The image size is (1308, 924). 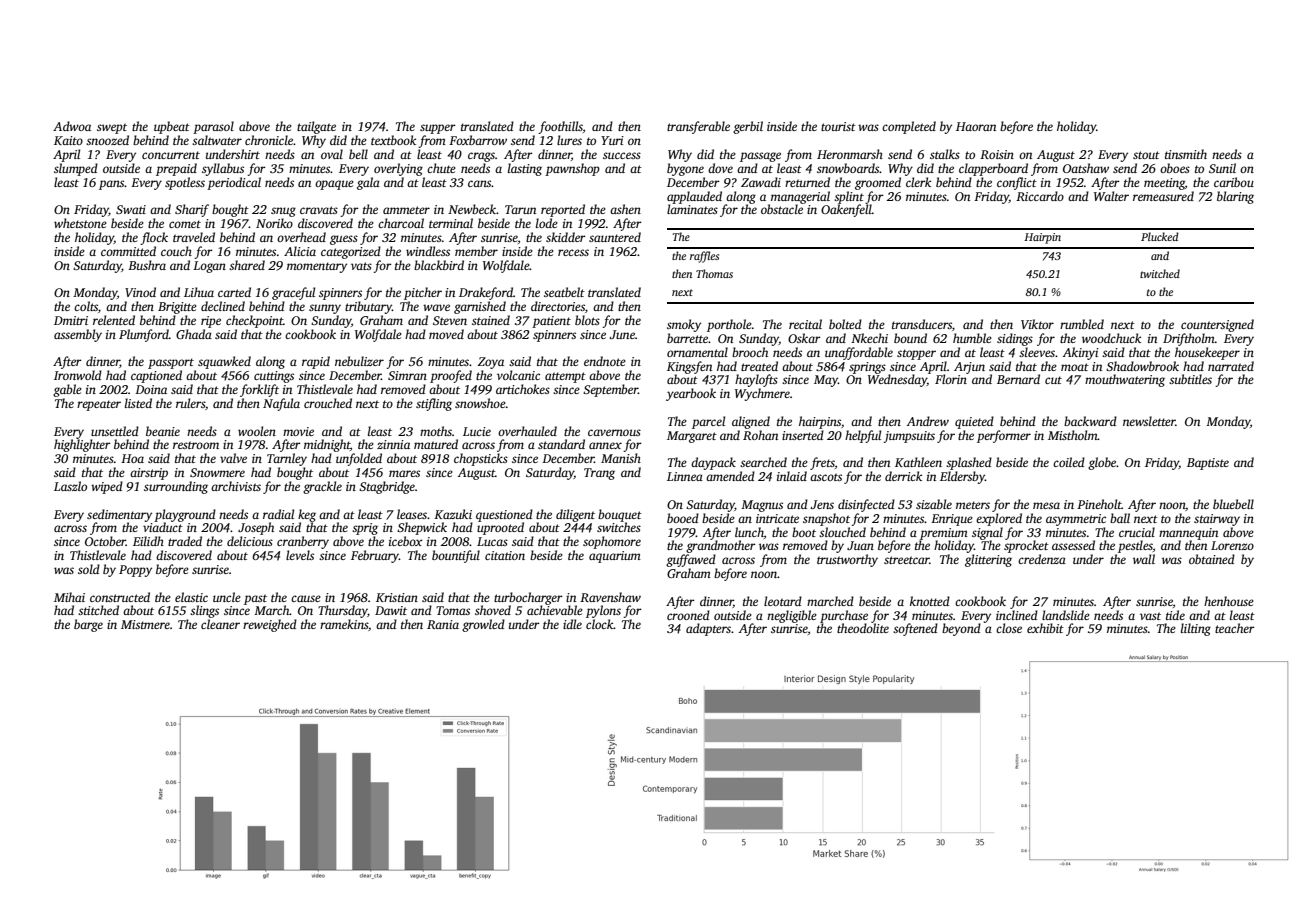 What do you see at coordinates (99, 405) in the page?
I see `repeater` at bounding box center [99, 405].
